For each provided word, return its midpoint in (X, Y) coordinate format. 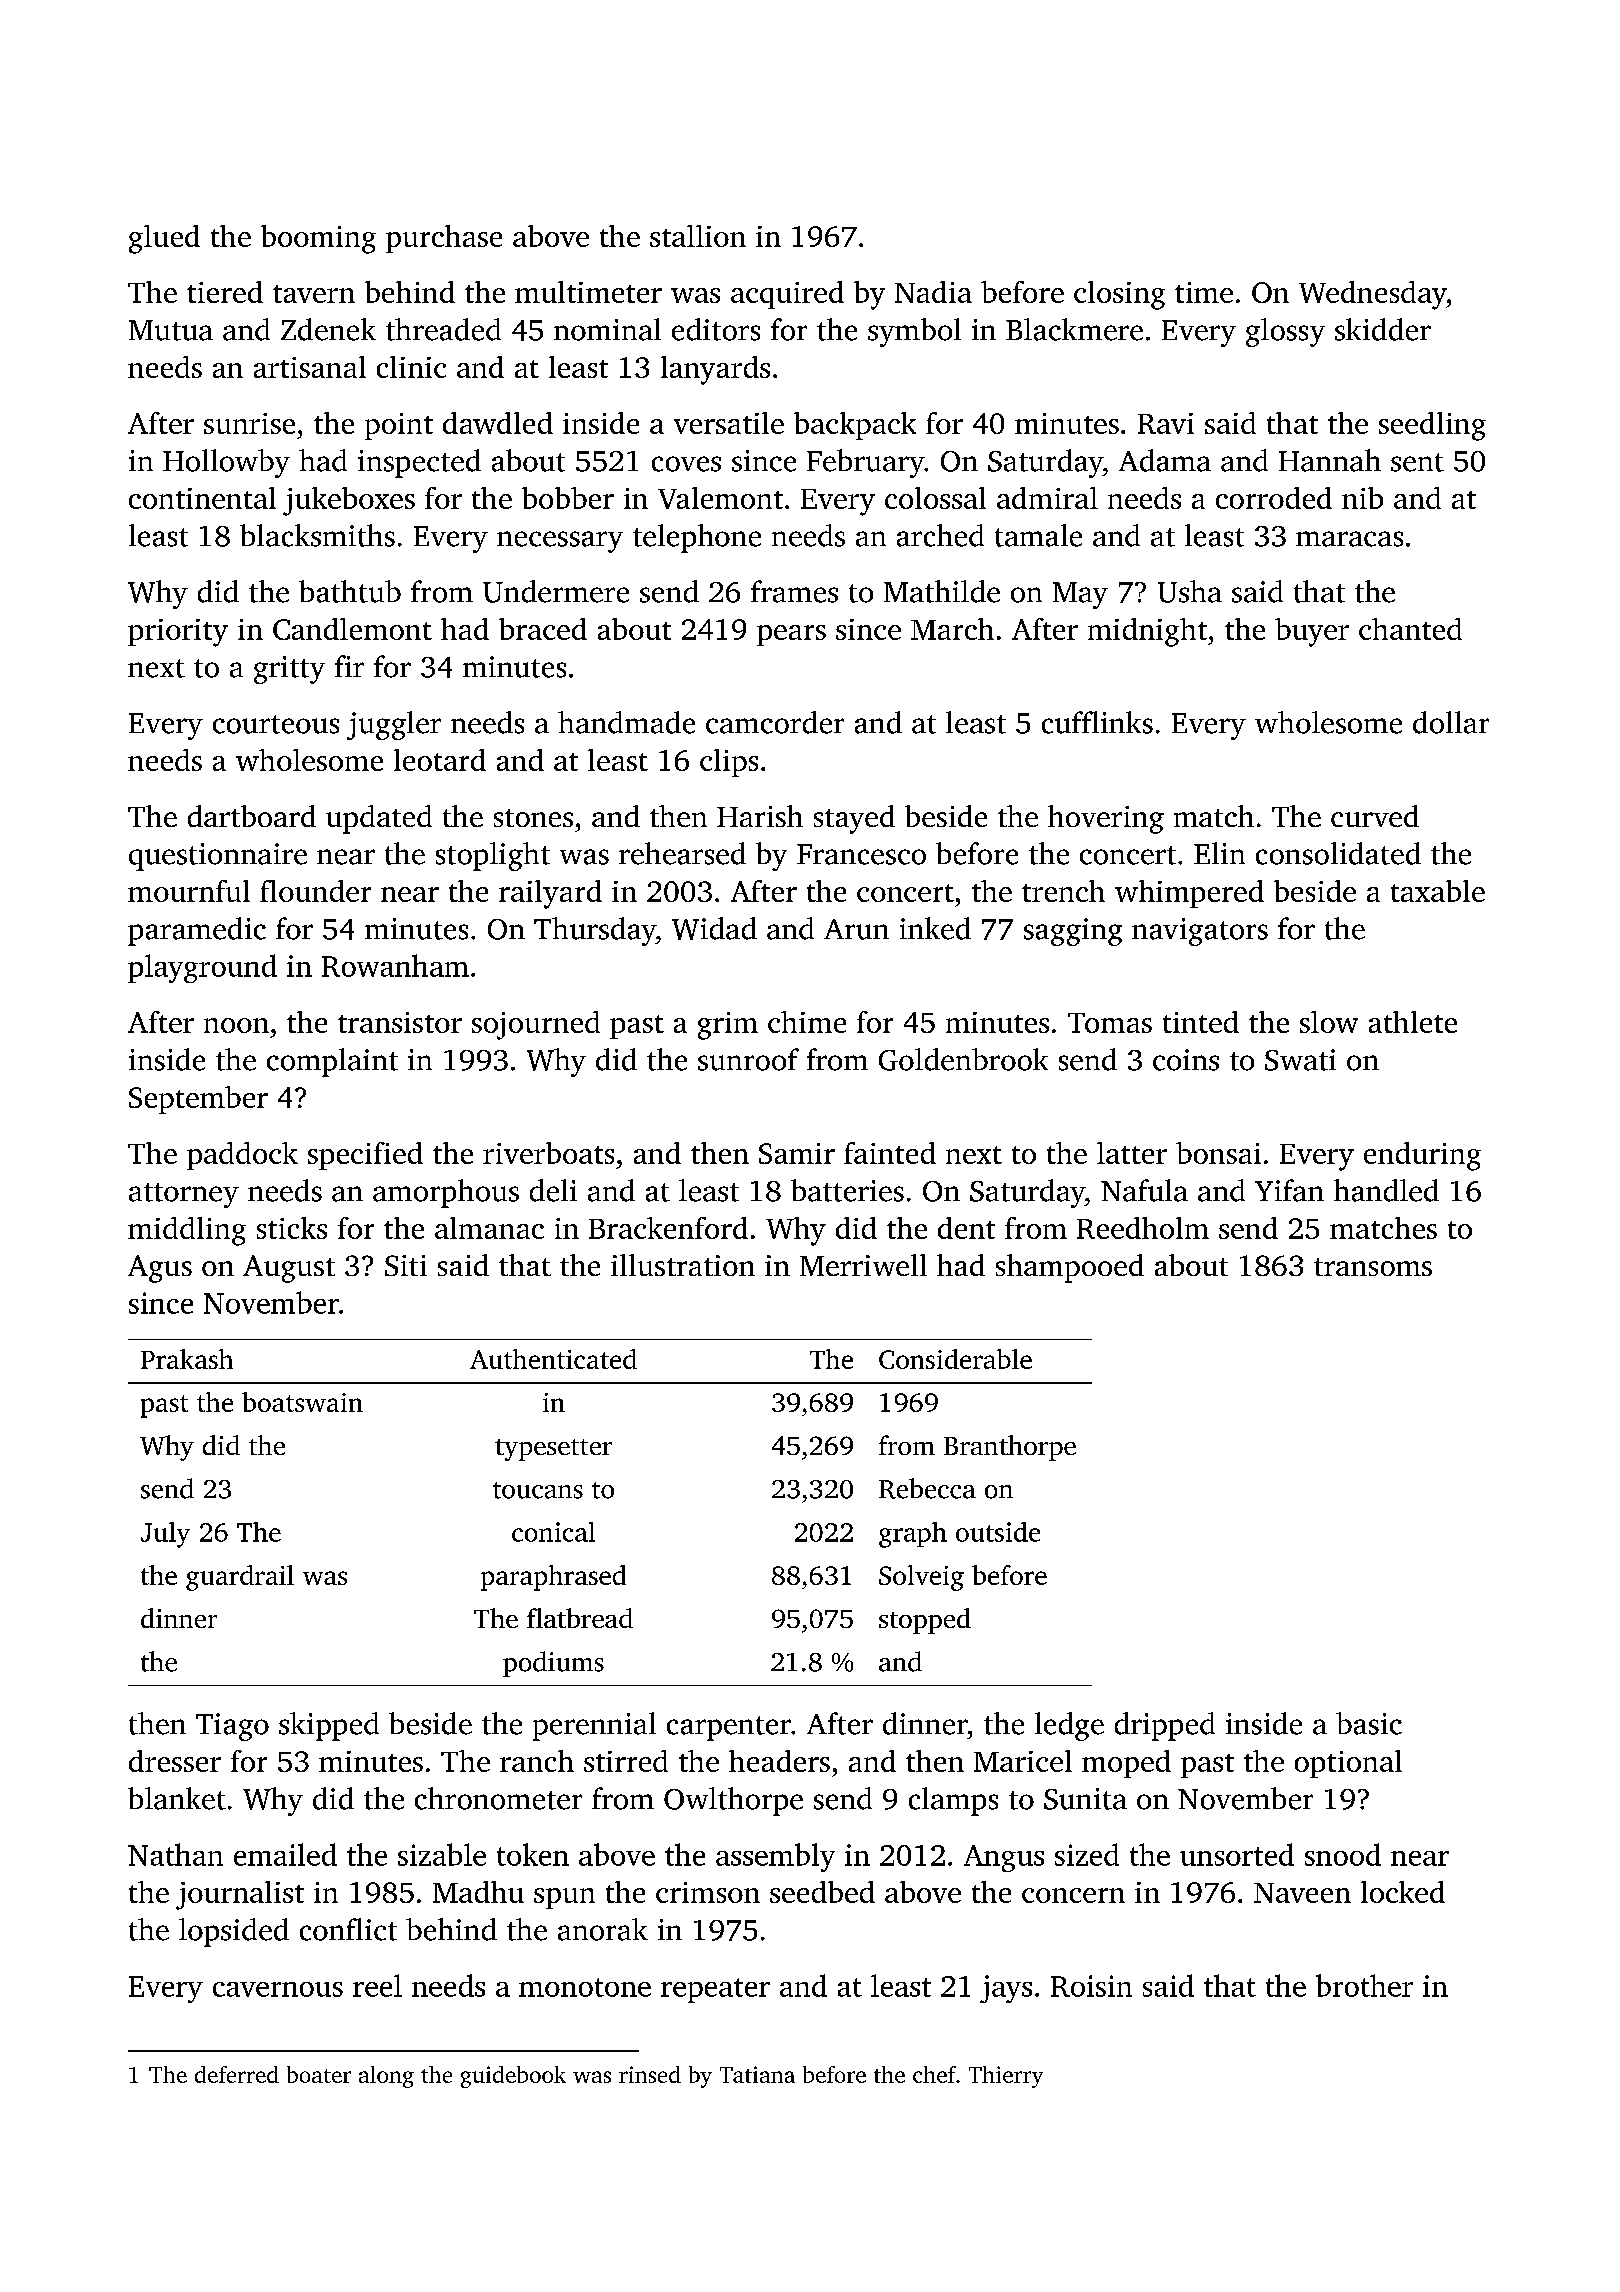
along (386, 2077)
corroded (1274, 498)
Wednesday (1372, 295)
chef (934, 2074)
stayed (854, 819)
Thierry (1006, 2077)
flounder (315, 891)
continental (202, 498)
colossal (935, 498)
